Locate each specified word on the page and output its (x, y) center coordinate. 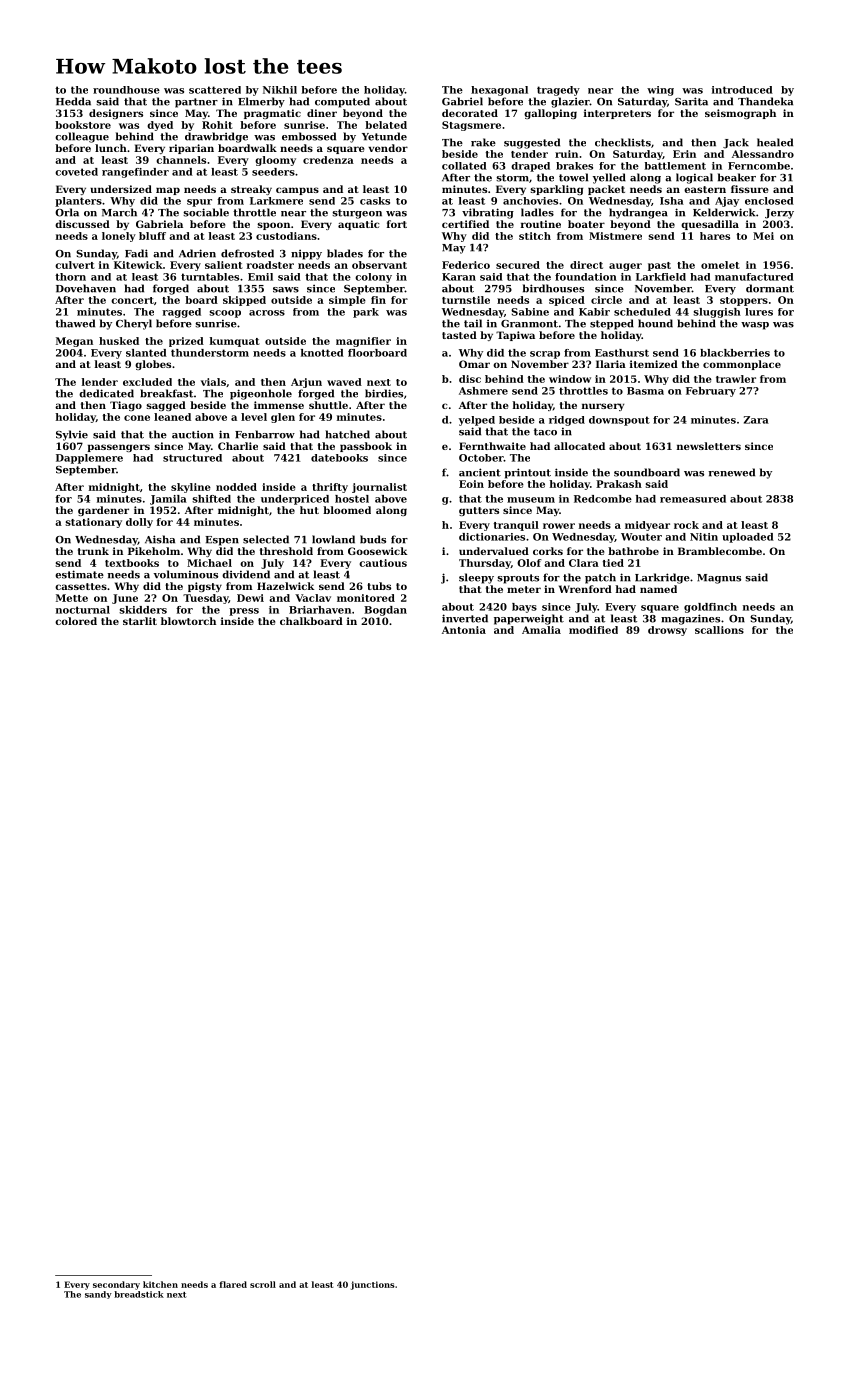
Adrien (197, 253)
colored (76, 621)
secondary (116, 1285)
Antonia (464, 630)
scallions (719, 630)
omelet (720, 265)
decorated (470, 113)
